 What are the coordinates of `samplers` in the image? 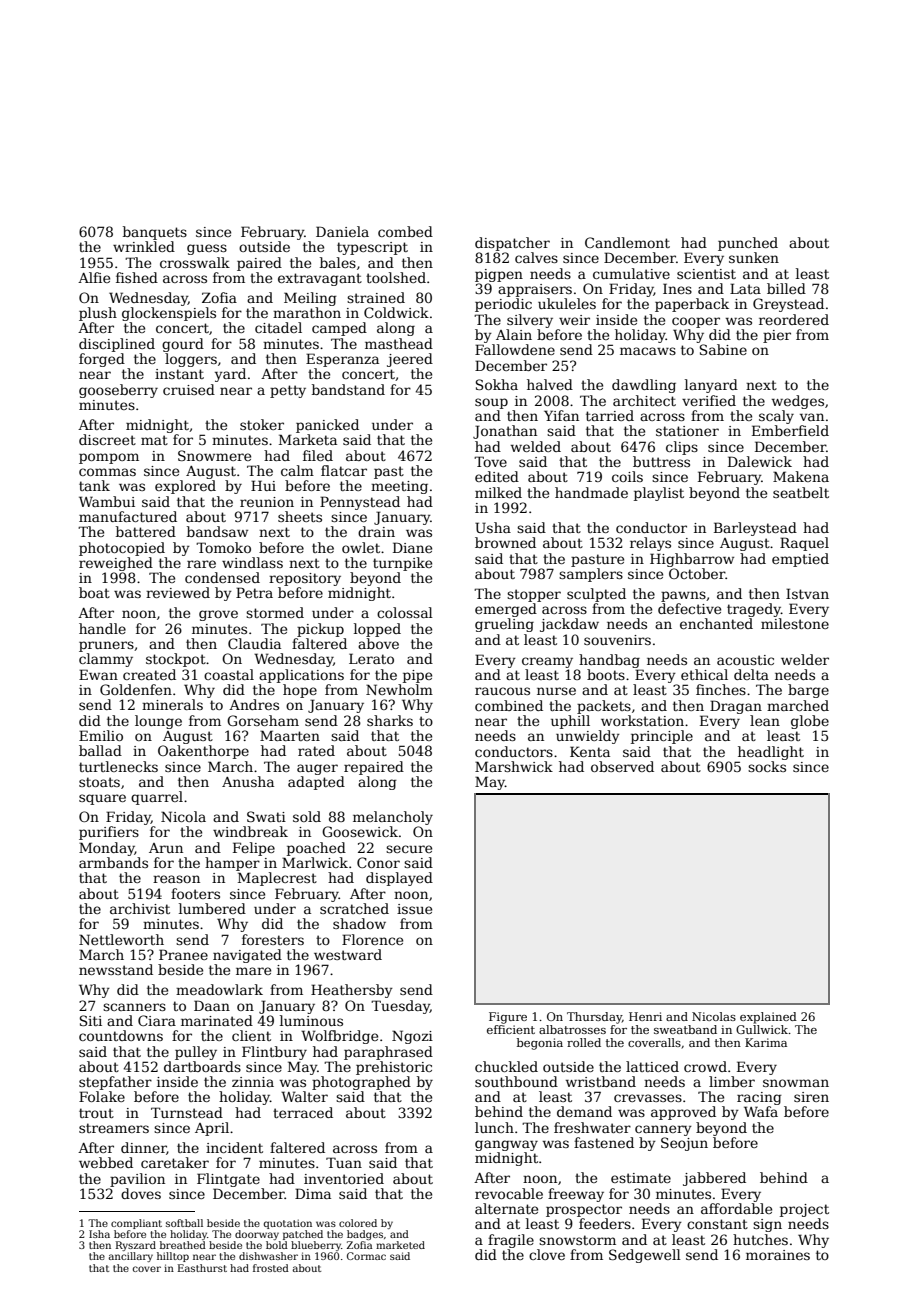 It's located at (591, 575).
